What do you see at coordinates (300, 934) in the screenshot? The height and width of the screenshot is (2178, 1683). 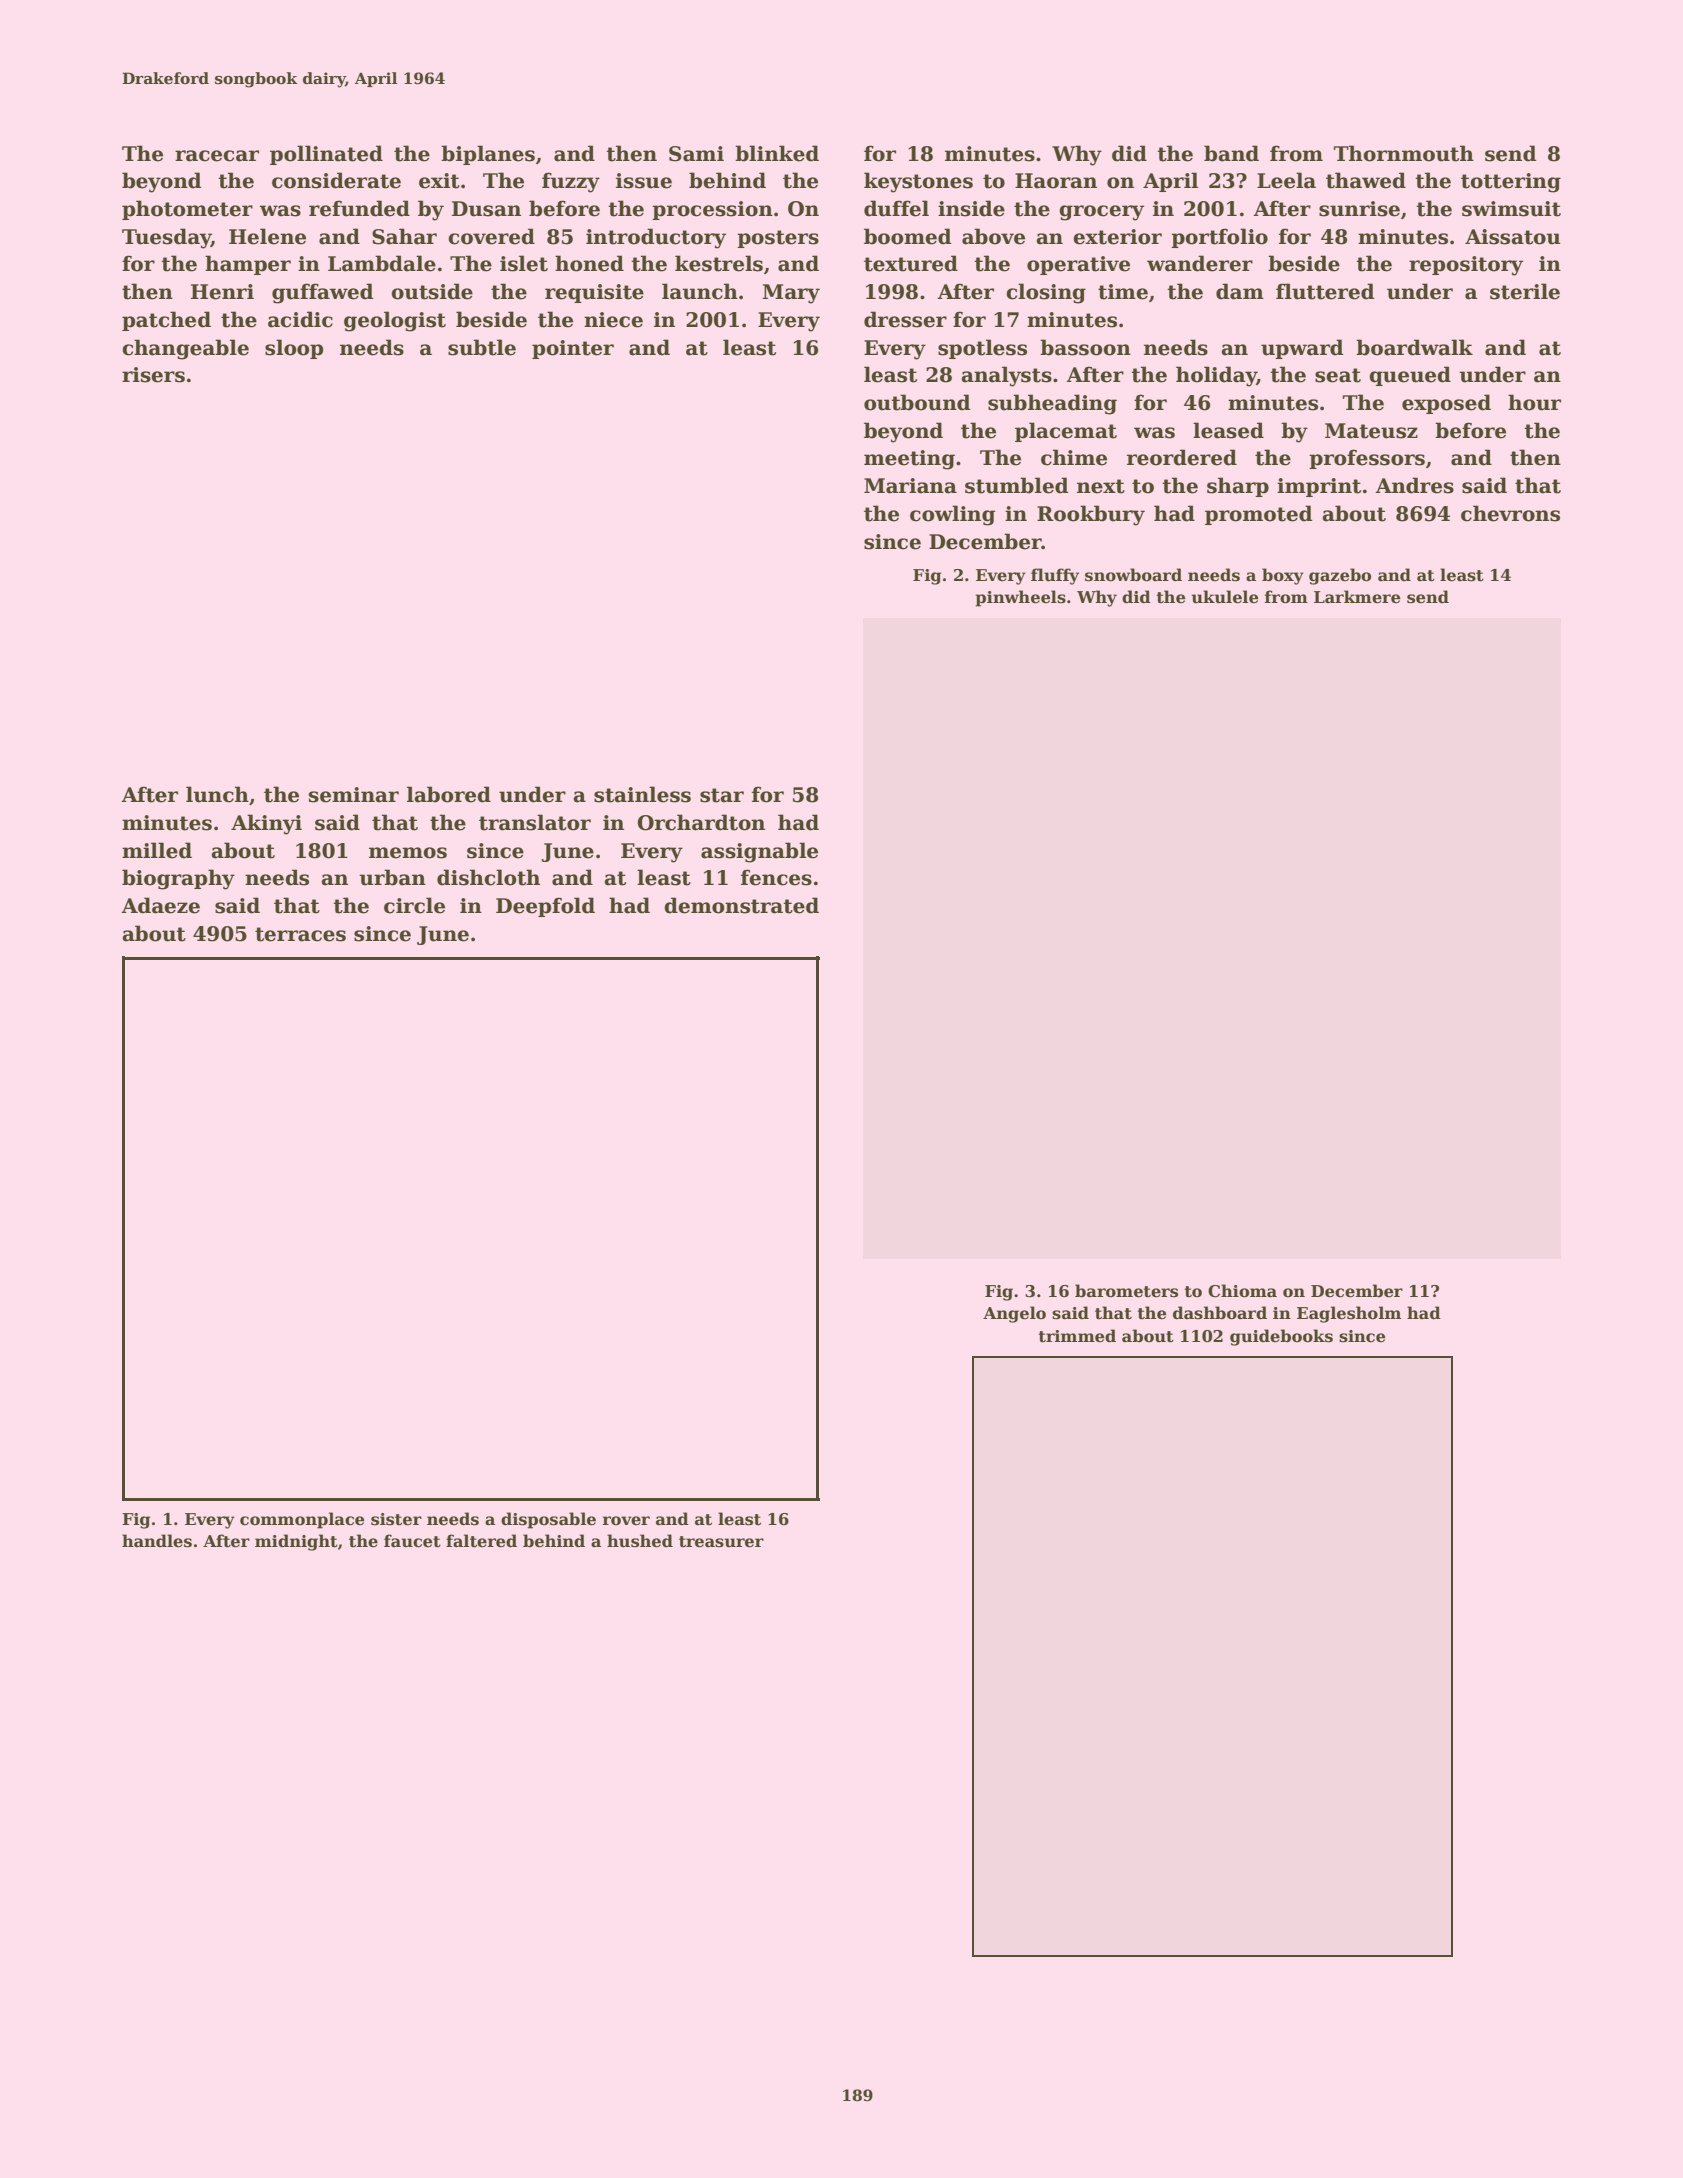 I see `terraces` at bounding box center [300, 934].
